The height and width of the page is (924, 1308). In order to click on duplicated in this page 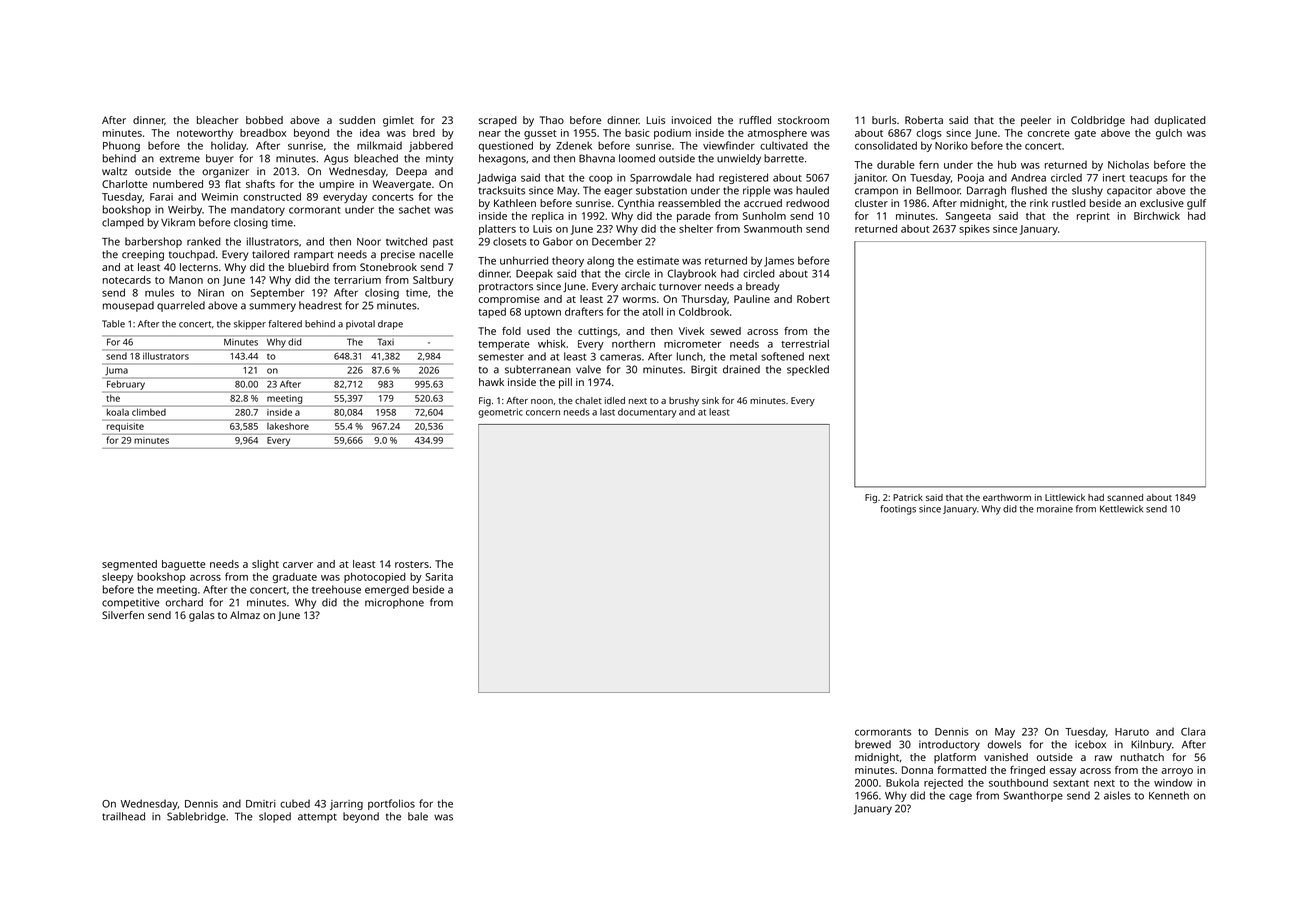, I will do `click(1180, 121)`.
